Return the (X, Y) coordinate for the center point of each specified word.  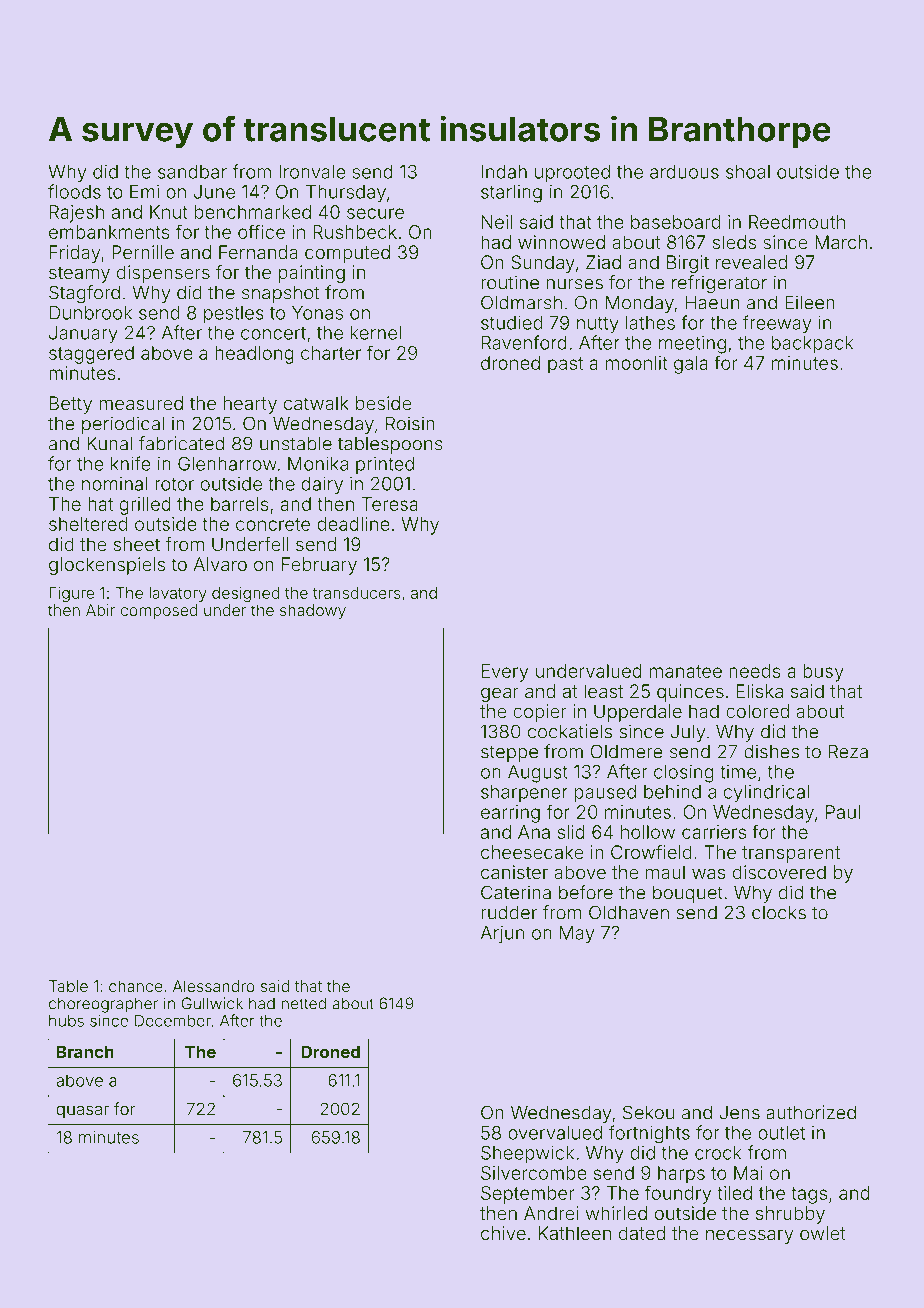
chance (136, 986)
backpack (813, 345)
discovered (779, 872)
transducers (357, 593)
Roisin (410, 423)
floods (74, 191)
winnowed (561, 242)
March (841, 242)
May (577, 935)
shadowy (313, 612)
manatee (686, 671)
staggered (91, 355)
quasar (82, 1112)
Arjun (502, 934)
